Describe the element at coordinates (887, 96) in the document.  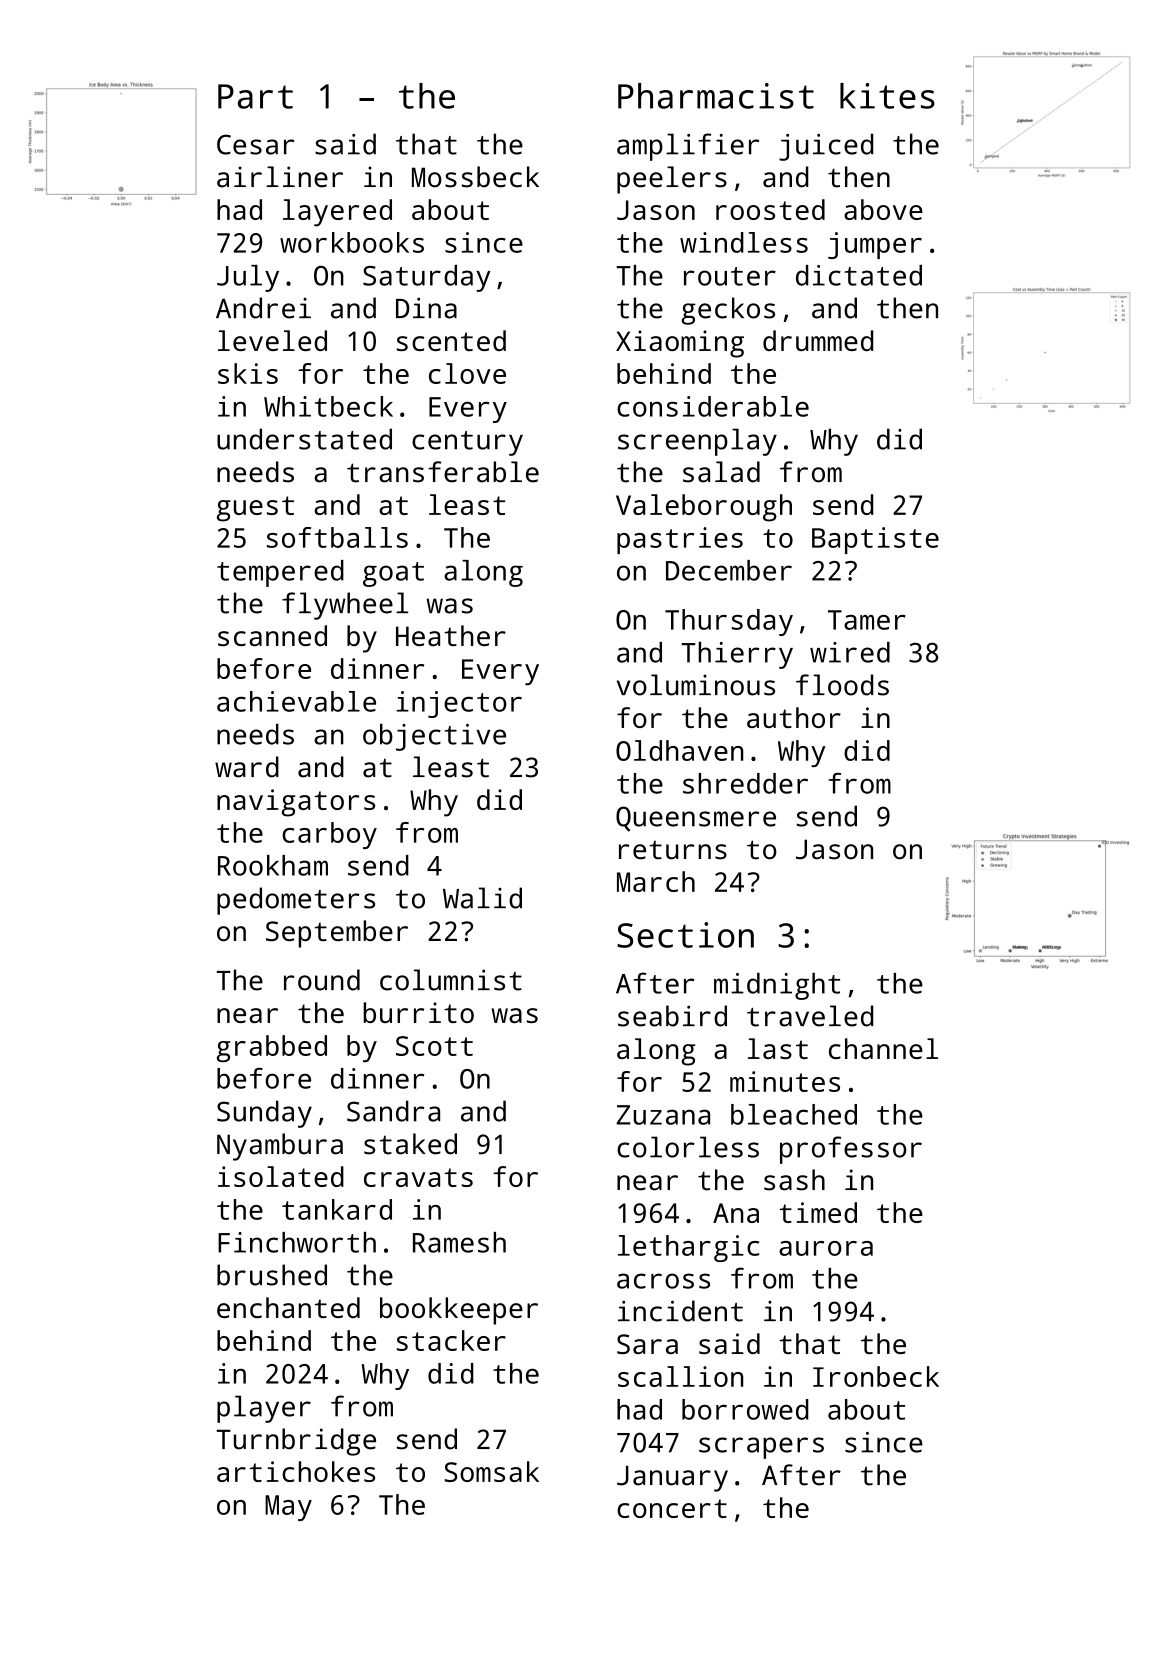
I see `kites` at that location.
